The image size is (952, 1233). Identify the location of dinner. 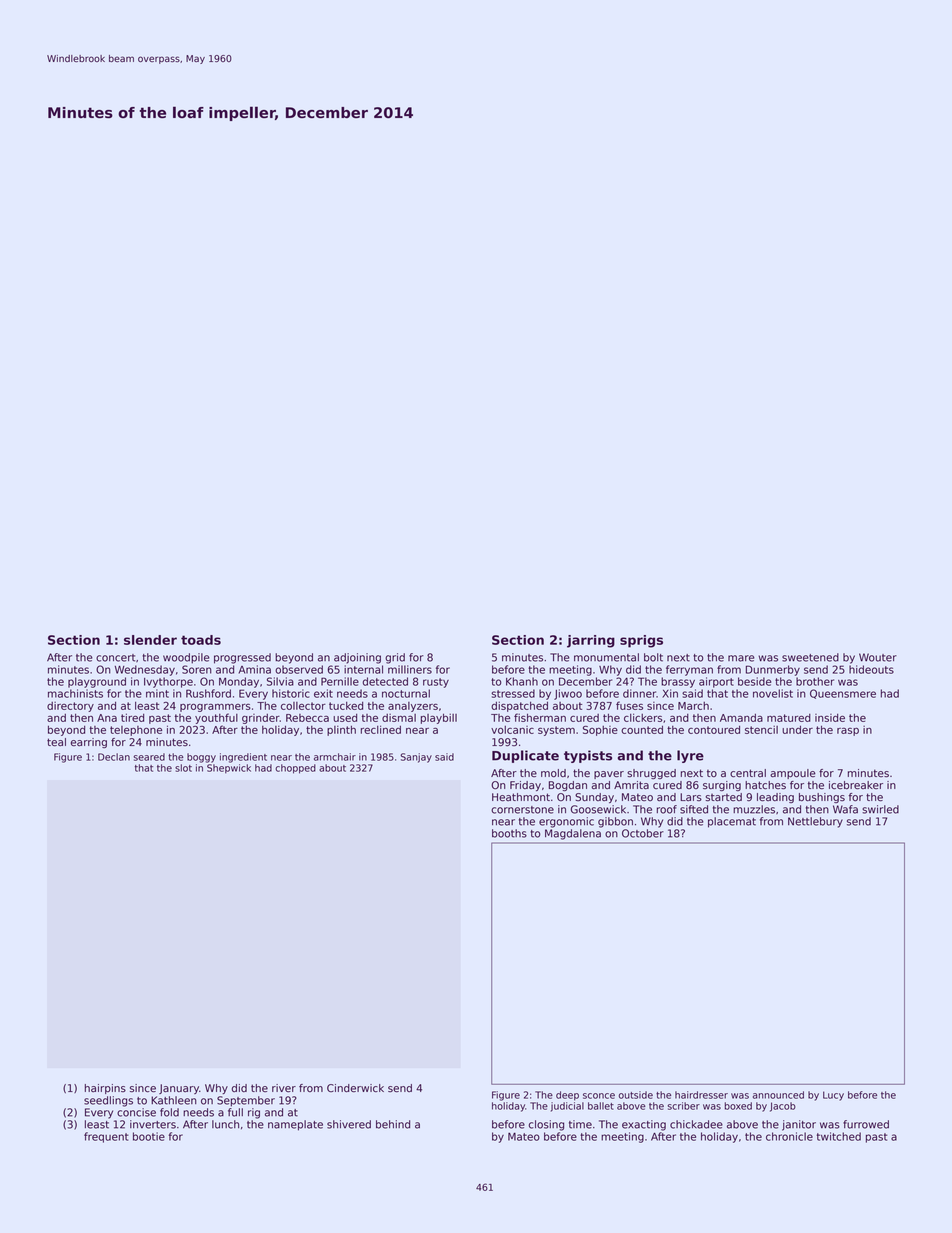
(639, 693).
